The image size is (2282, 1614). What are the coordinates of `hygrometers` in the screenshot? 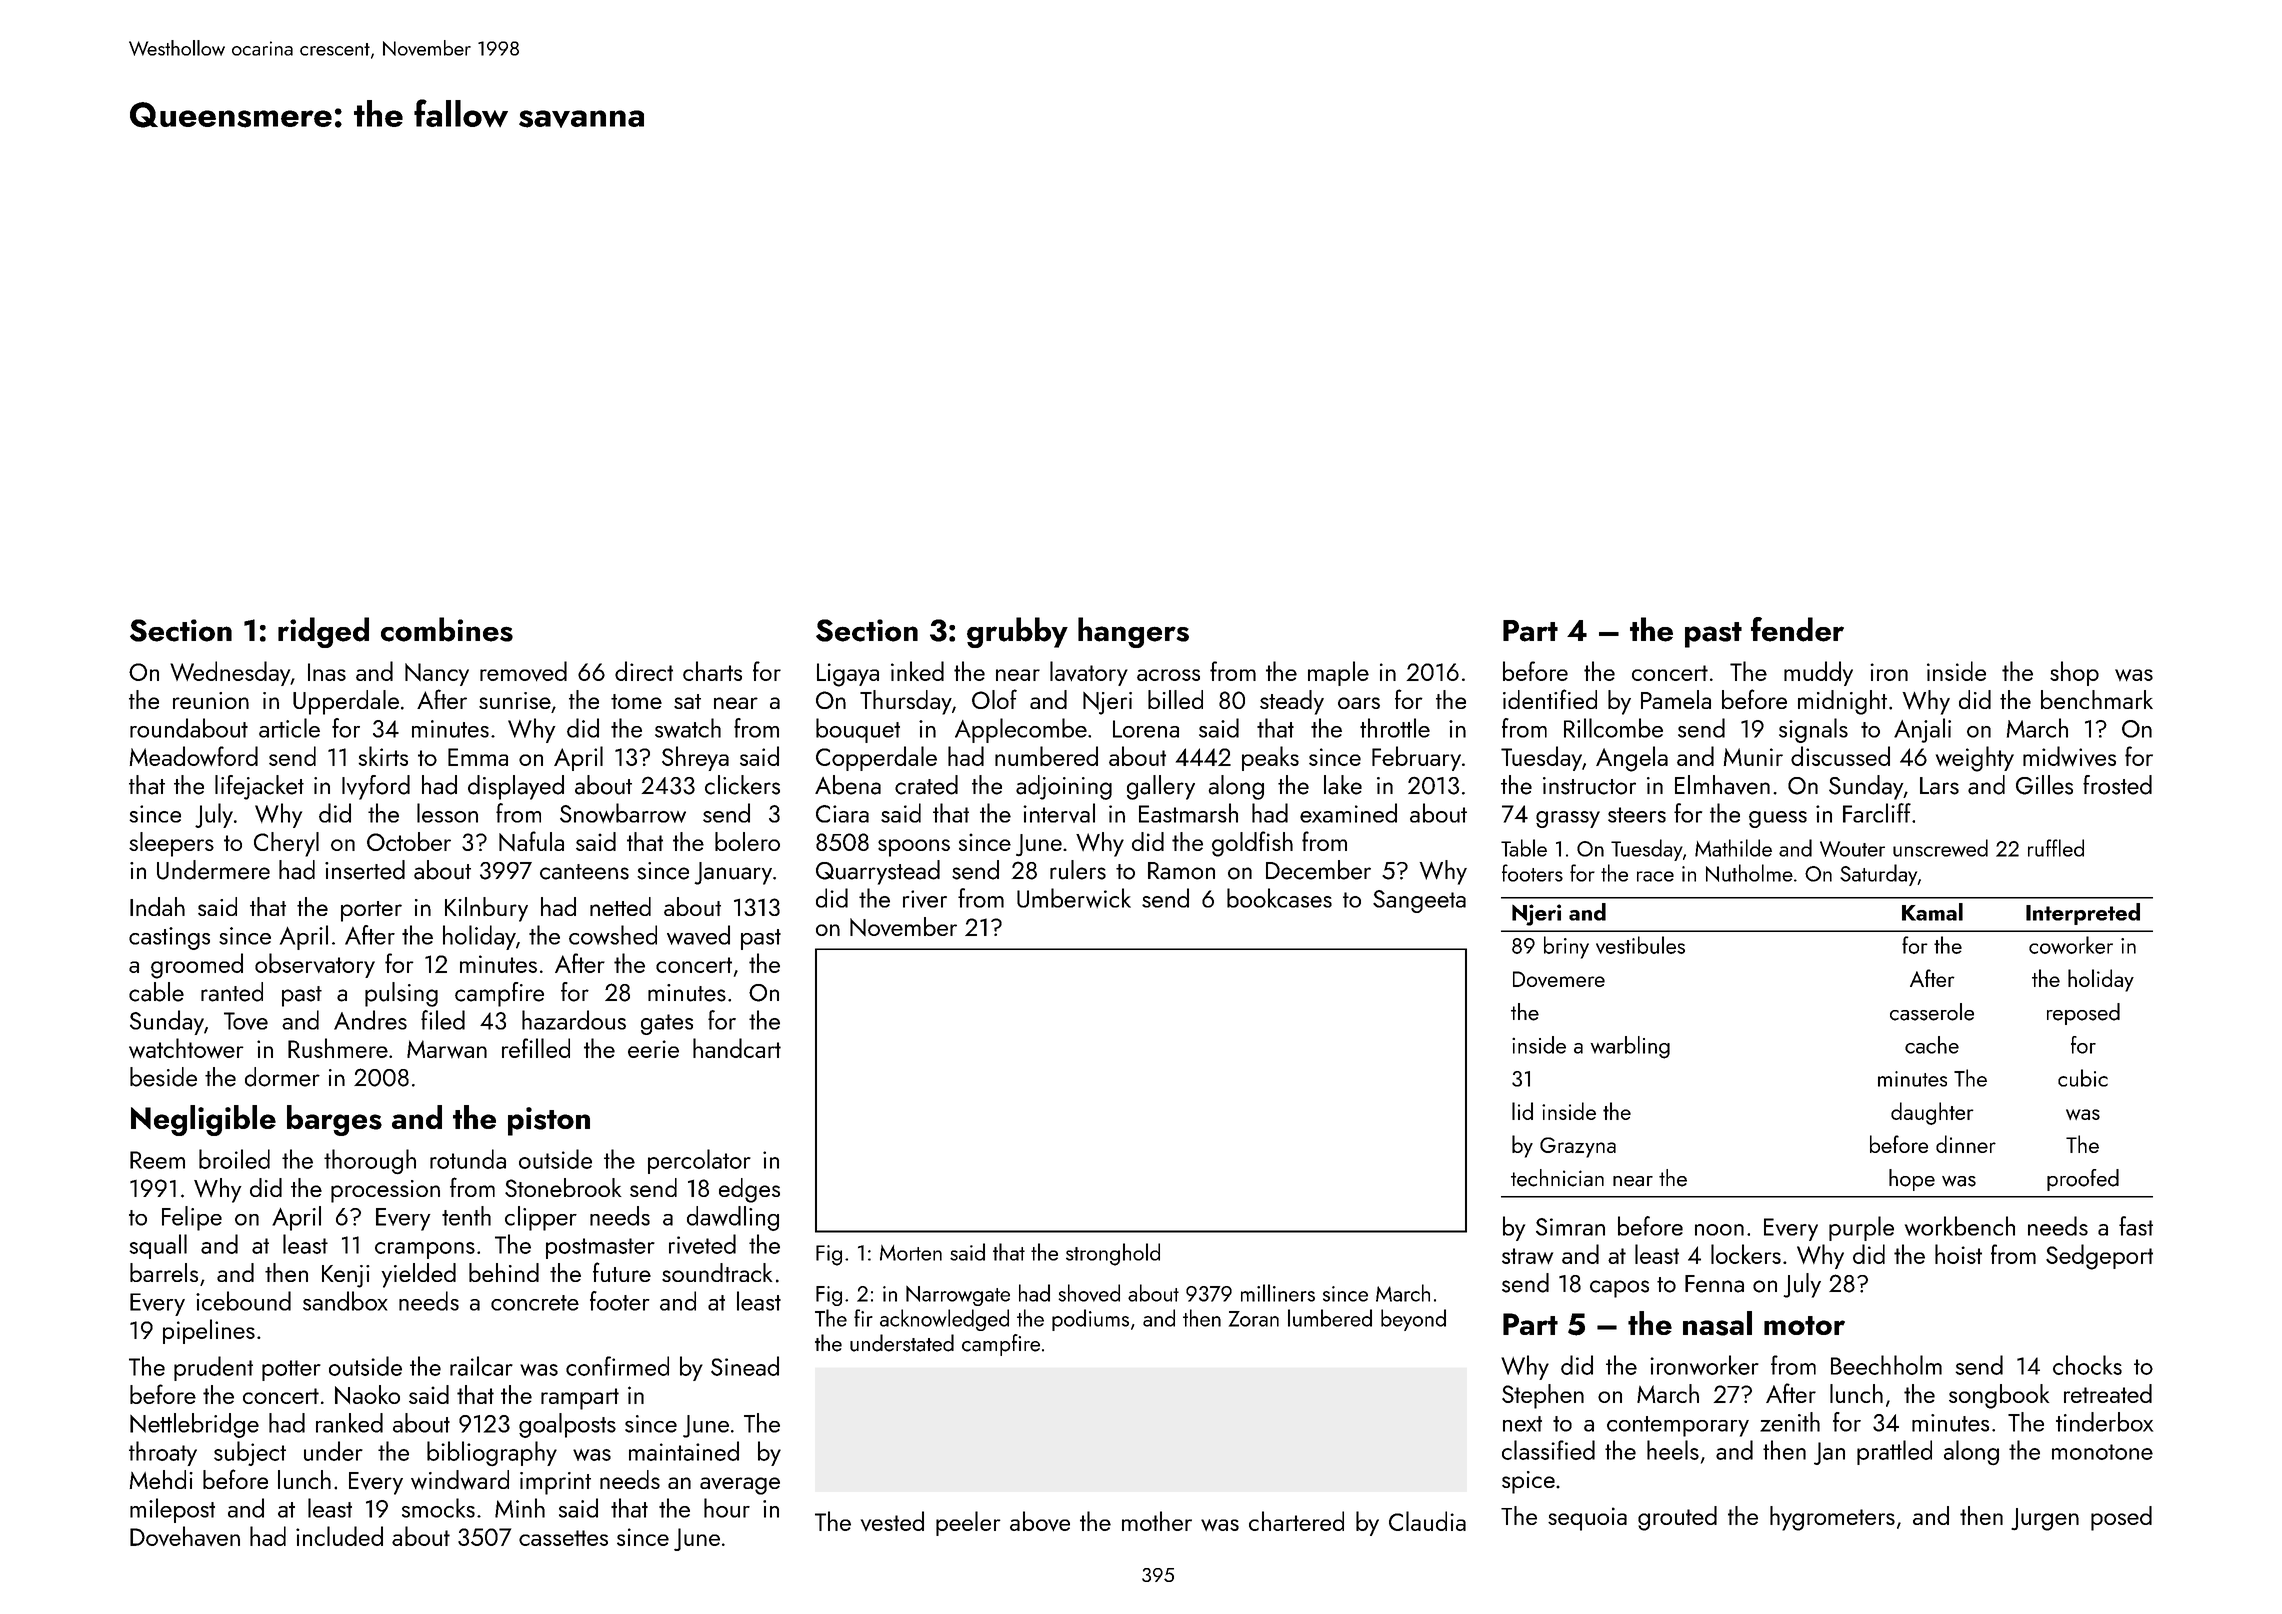 It's located at (1832, 1518).
